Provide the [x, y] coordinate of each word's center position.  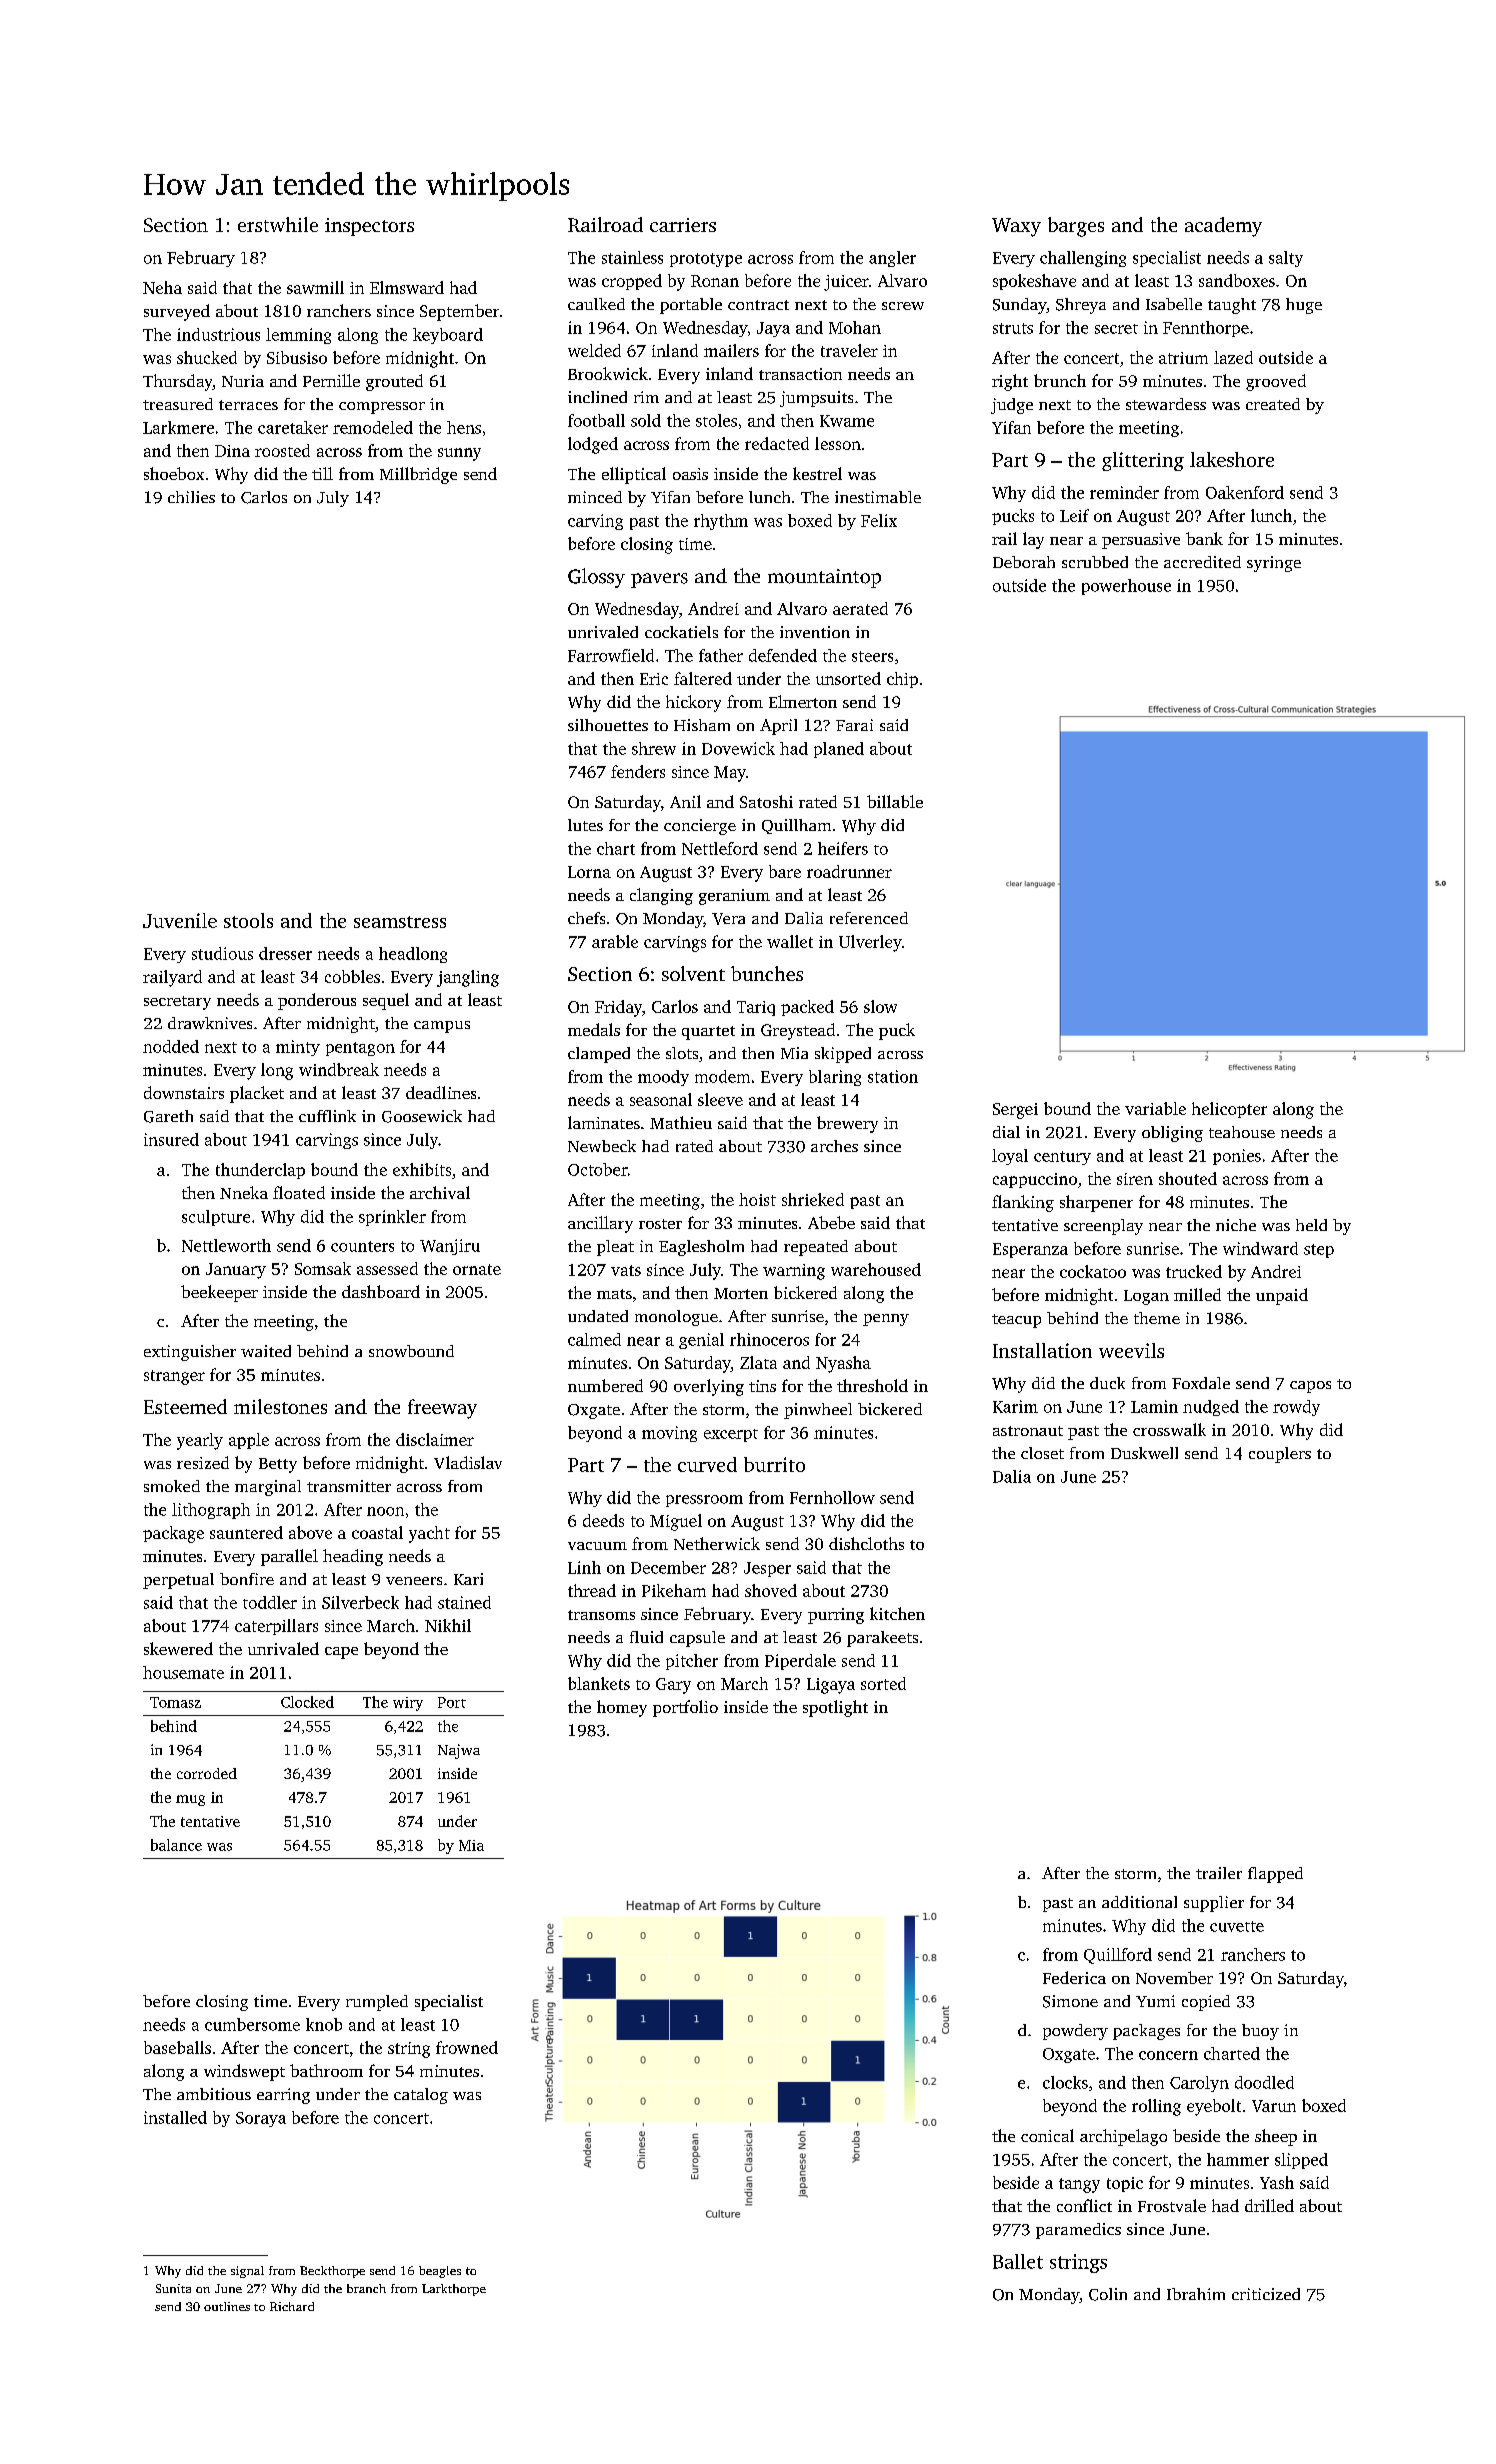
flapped [1275, 1875]
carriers [683, 225]
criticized [1266, 2294]
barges [1076, 227]
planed [839, 750]
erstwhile [278, 224]
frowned [467, 2047]
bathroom [326, 2070]
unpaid [1282, 1296]
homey [622, 1708]
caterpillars [276, 1627]
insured [171, 1139]
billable [895, 801]
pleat [615, 1248]
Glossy [596, 578]
